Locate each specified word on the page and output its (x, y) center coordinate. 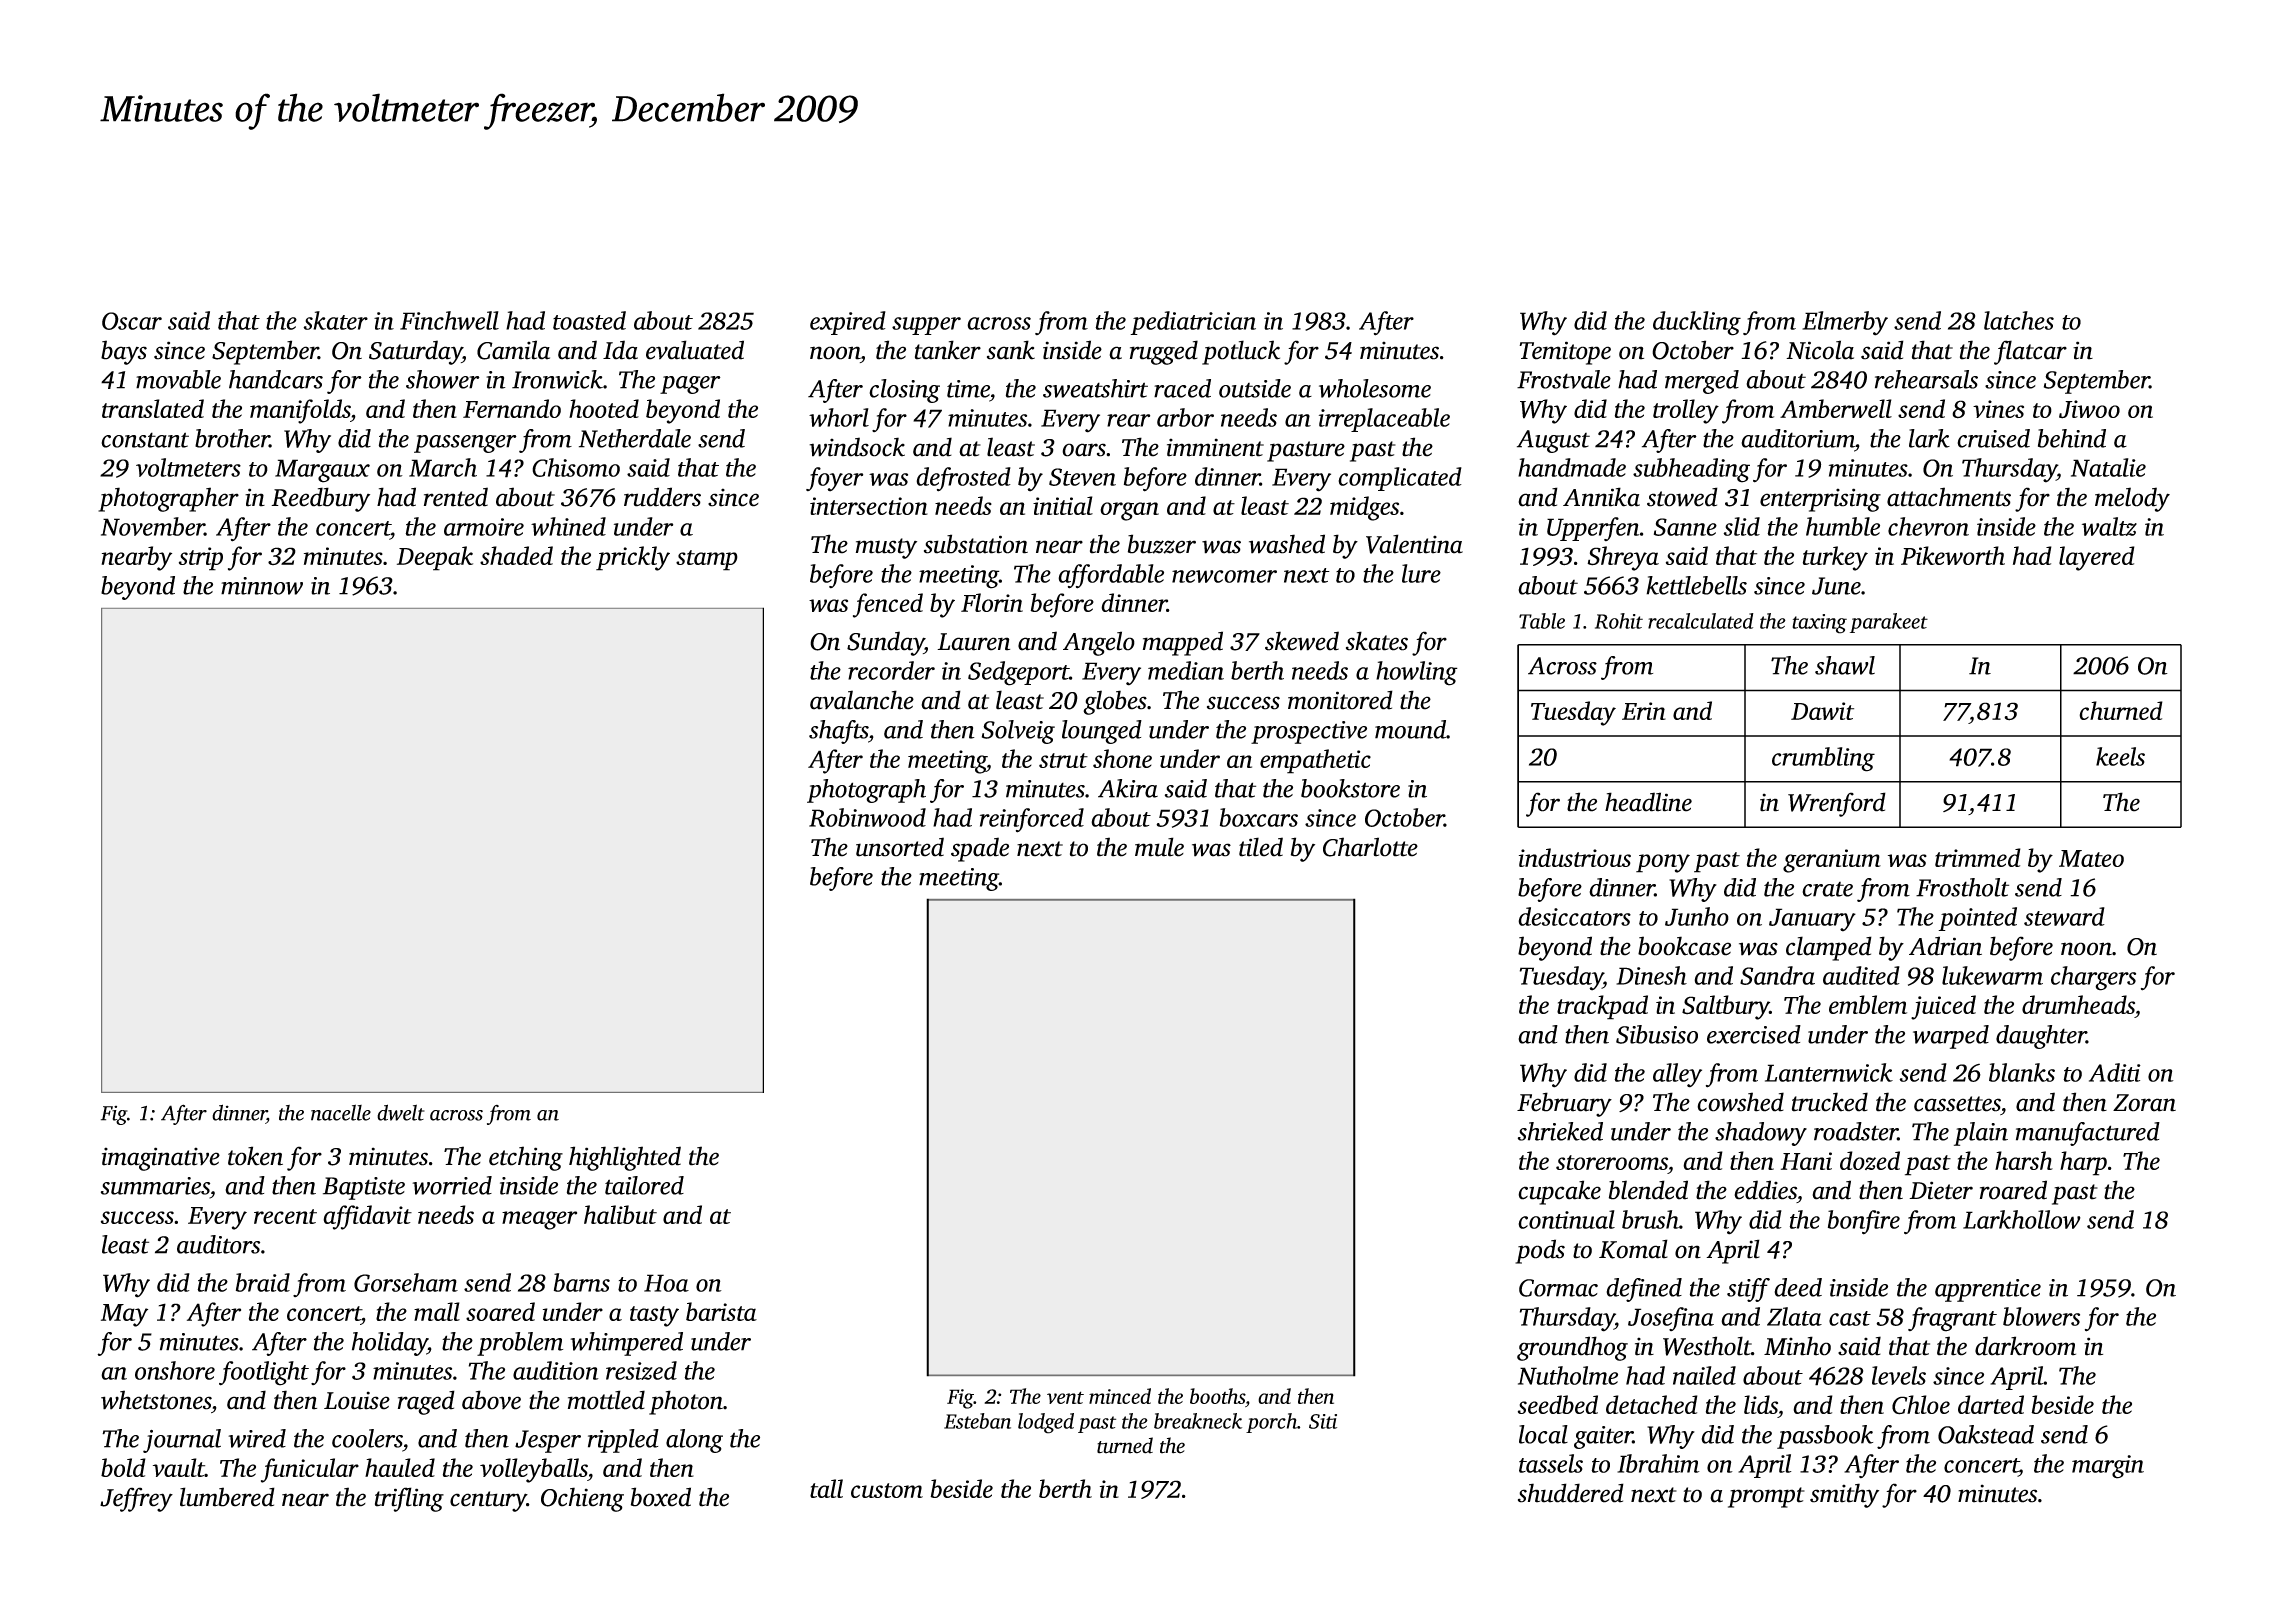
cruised (1993, 438)
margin (2108, 1467)
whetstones (156, 1400)
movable (178, 379)
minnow (262, 586)
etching (526, 1158)
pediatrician (1193, 323)
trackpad (1602, 1007)
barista (721, 1311)
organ (1129, 511)
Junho (1697, 916)
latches (2019, 320)
